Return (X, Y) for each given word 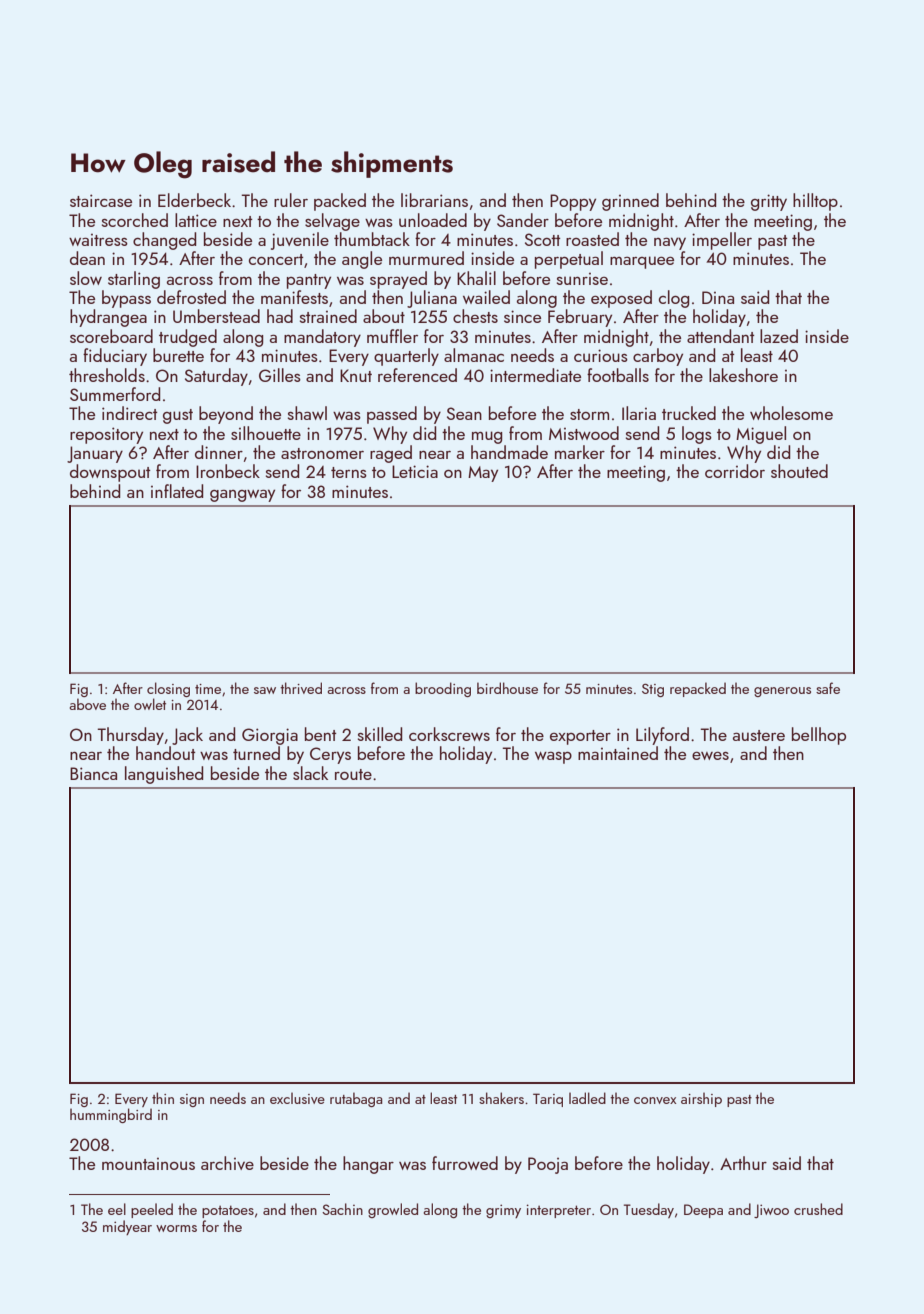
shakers (501, 1098)
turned (256, 753)
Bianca (93, 773)
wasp (553, 757)
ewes (710, 756)
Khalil (476, 278)
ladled (587, 1098)
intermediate (535, 375)
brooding (443, 689)
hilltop (815, 202)
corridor (735, 471)
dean (87, 258)
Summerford (115, 394)
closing (168, 689)
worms (176, 1228)
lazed (779, 336)
